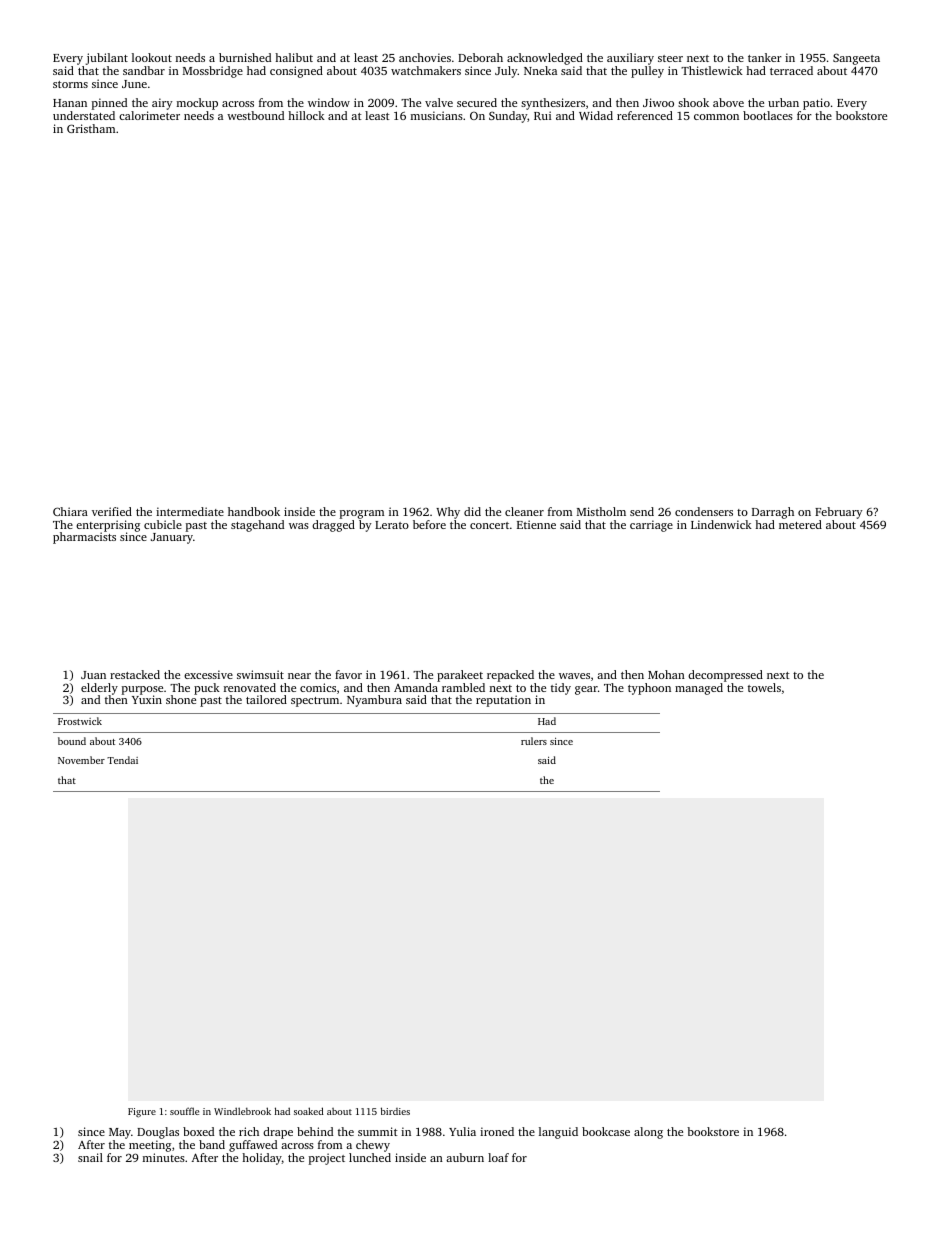 Image resolution: width=952 pixels, height=1233 pixels. I want to click on snail, so click(90, 1157).
